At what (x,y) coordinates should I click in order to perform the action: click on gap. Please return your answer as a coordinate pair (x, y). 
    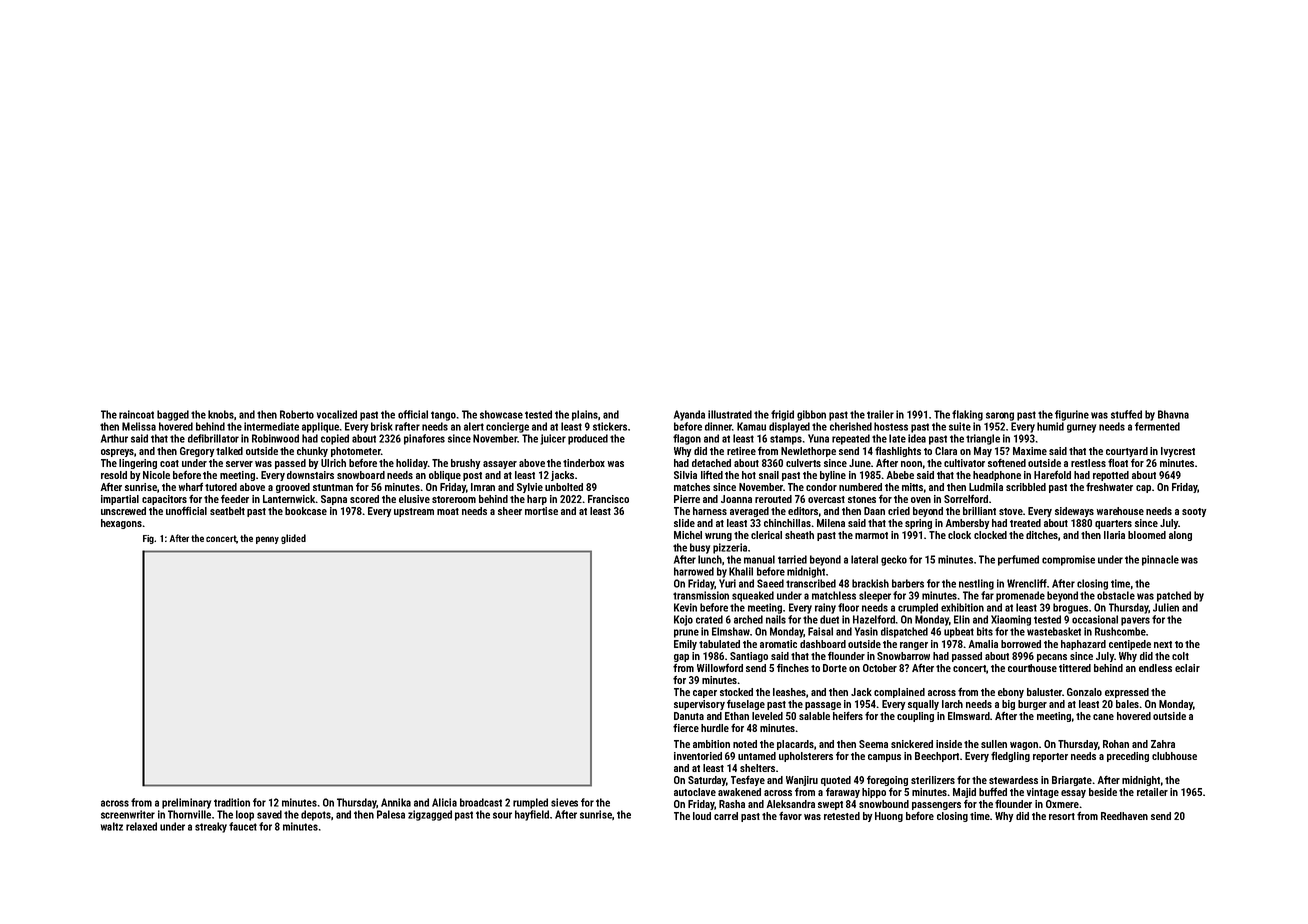
    Looking at the image, I should click on (681, 658).
